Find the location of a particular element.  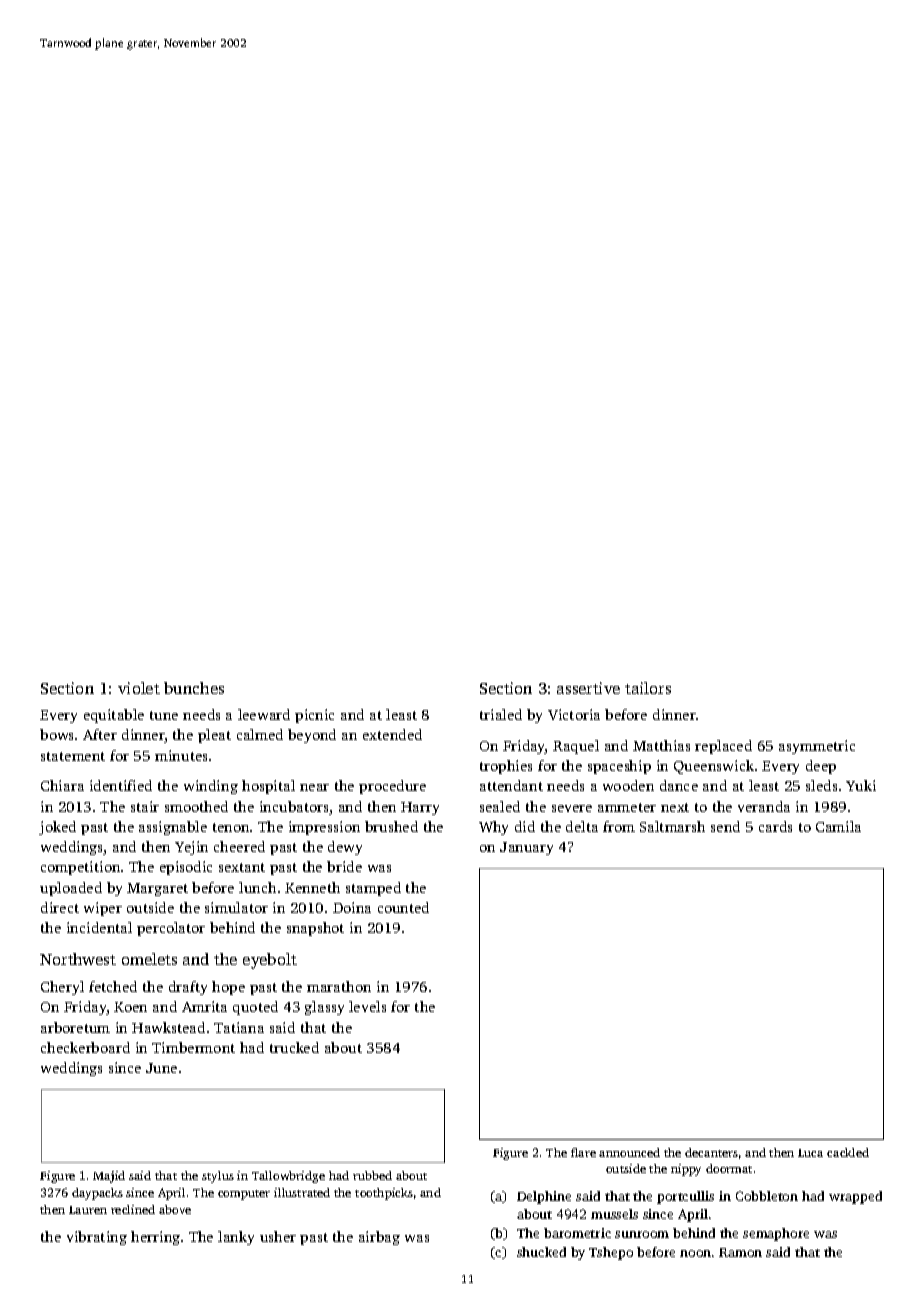

fetched is located at coordinates (113, 986).
